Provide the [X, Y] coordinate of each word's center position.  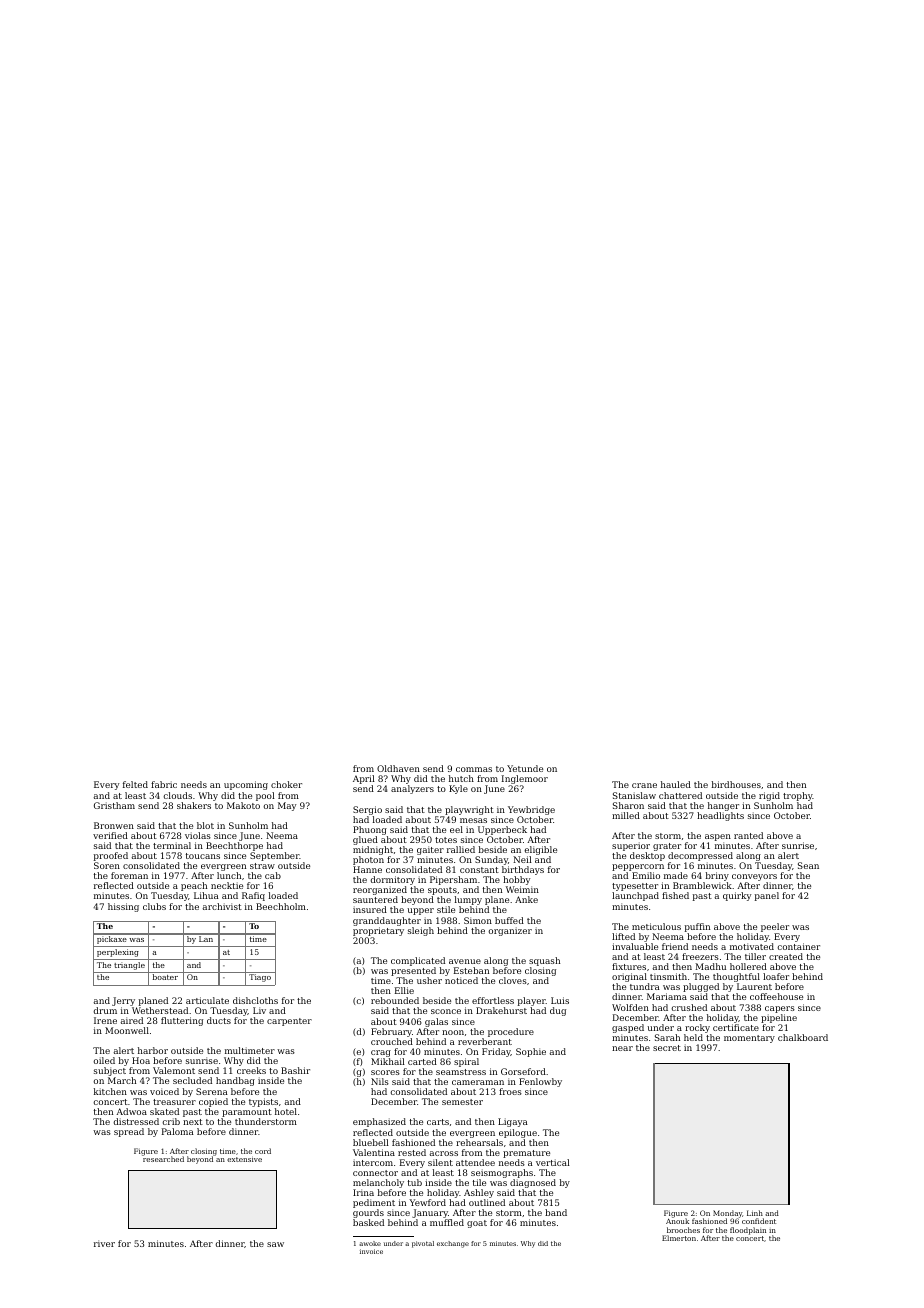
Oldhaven [398, 768]
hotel [286, 1111]
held [693, 1037]
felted [135, 784]
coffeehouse [776, 996]
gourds [368, 1213]
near [622, 1048]
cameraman [478, 1082]
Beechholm [281, 906]
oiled [104, 1060]
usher [429, 980]
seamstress [461, 1072]
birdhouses [736, 784]
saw [275, 1244]
